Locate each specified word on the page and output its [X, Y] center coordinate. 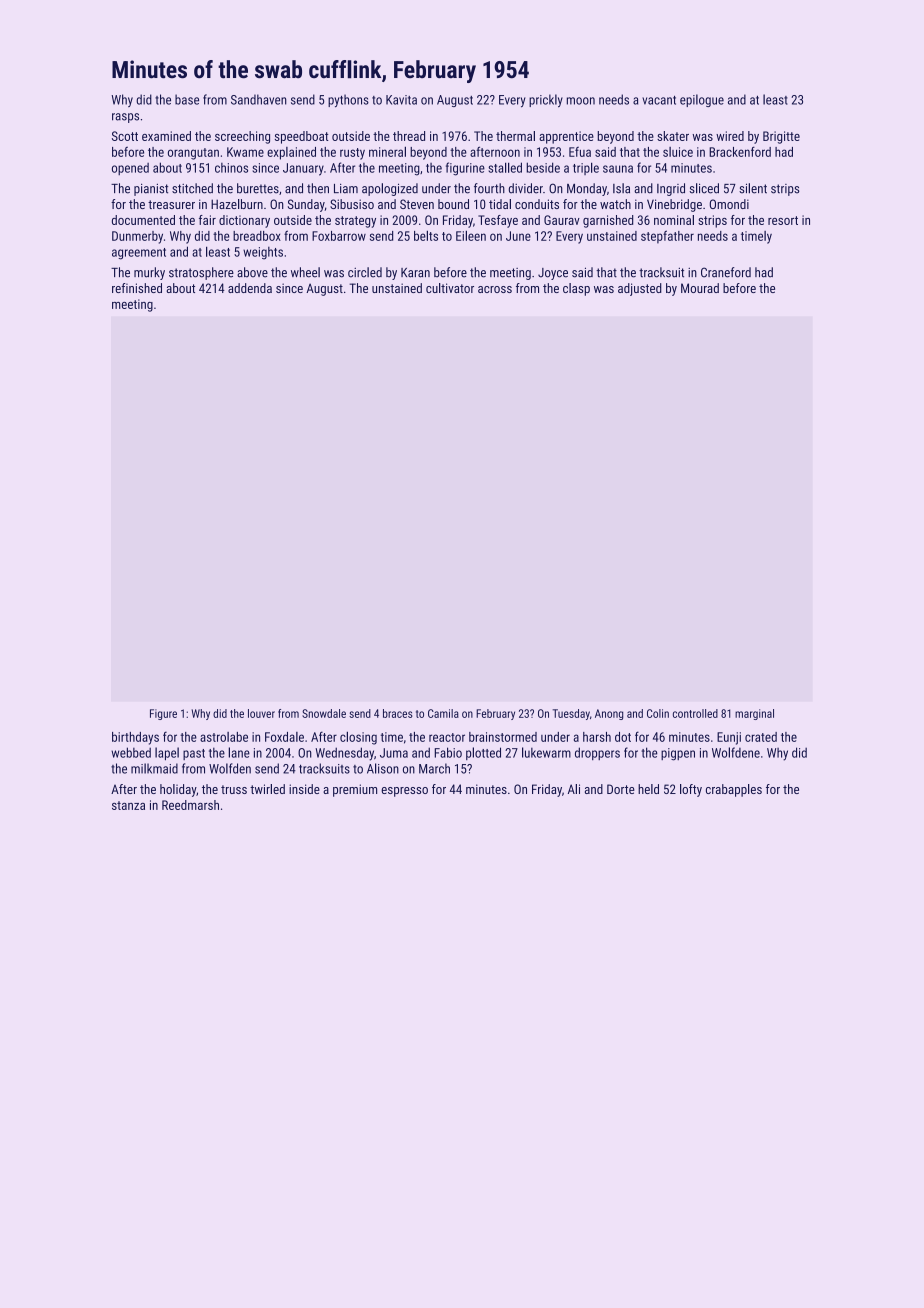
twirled [267, 789]
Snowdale [324, 713]
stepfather [667, 237]
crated [761, 737]
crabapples [734, 790]
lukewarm [546, 752]
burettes [258, 188]
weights [263, 253]
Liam [346, 189]
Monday [587, 189]
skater [673, 136]
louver [261, 713]
